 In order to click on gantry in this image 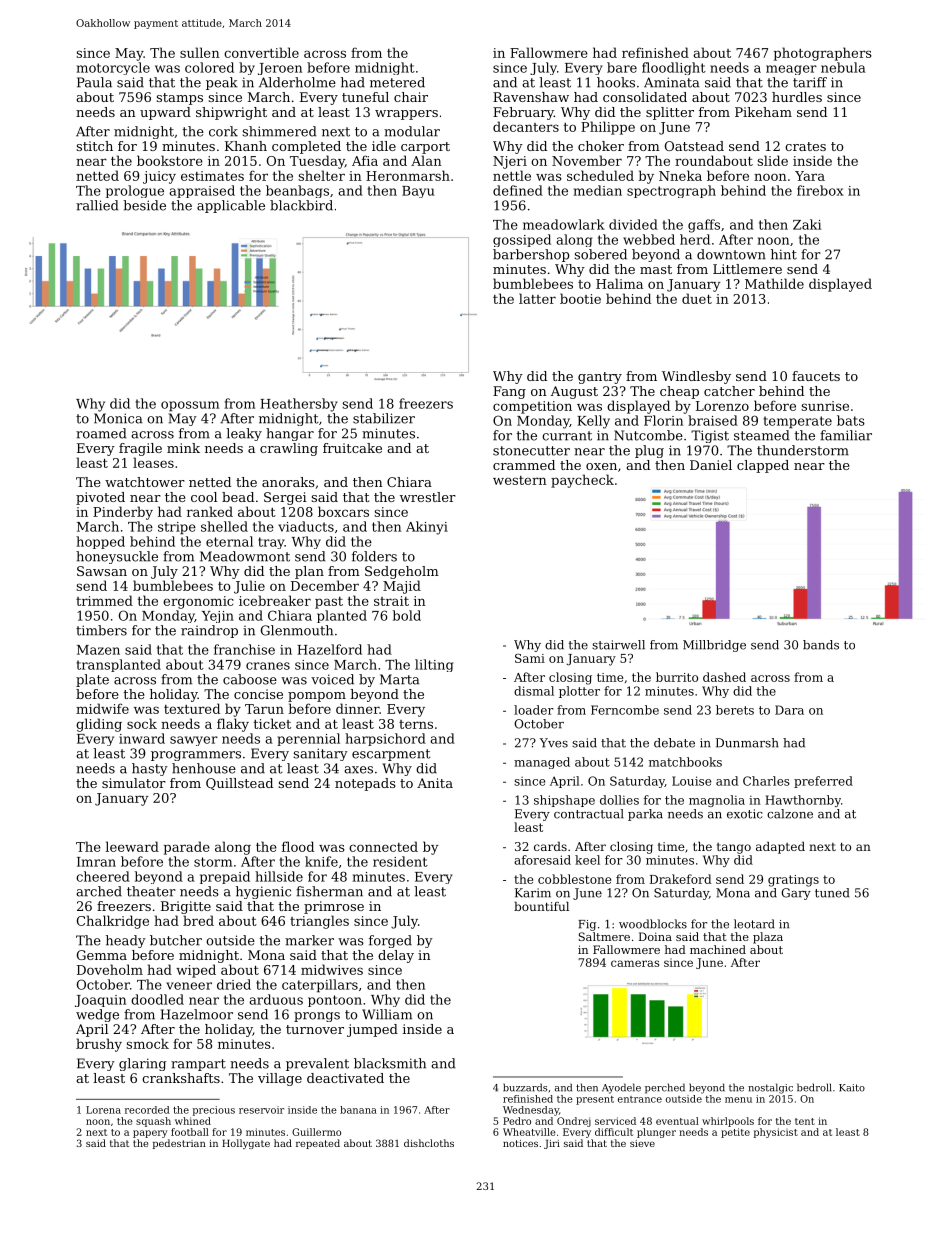, I will do `click(600, 378)`.
